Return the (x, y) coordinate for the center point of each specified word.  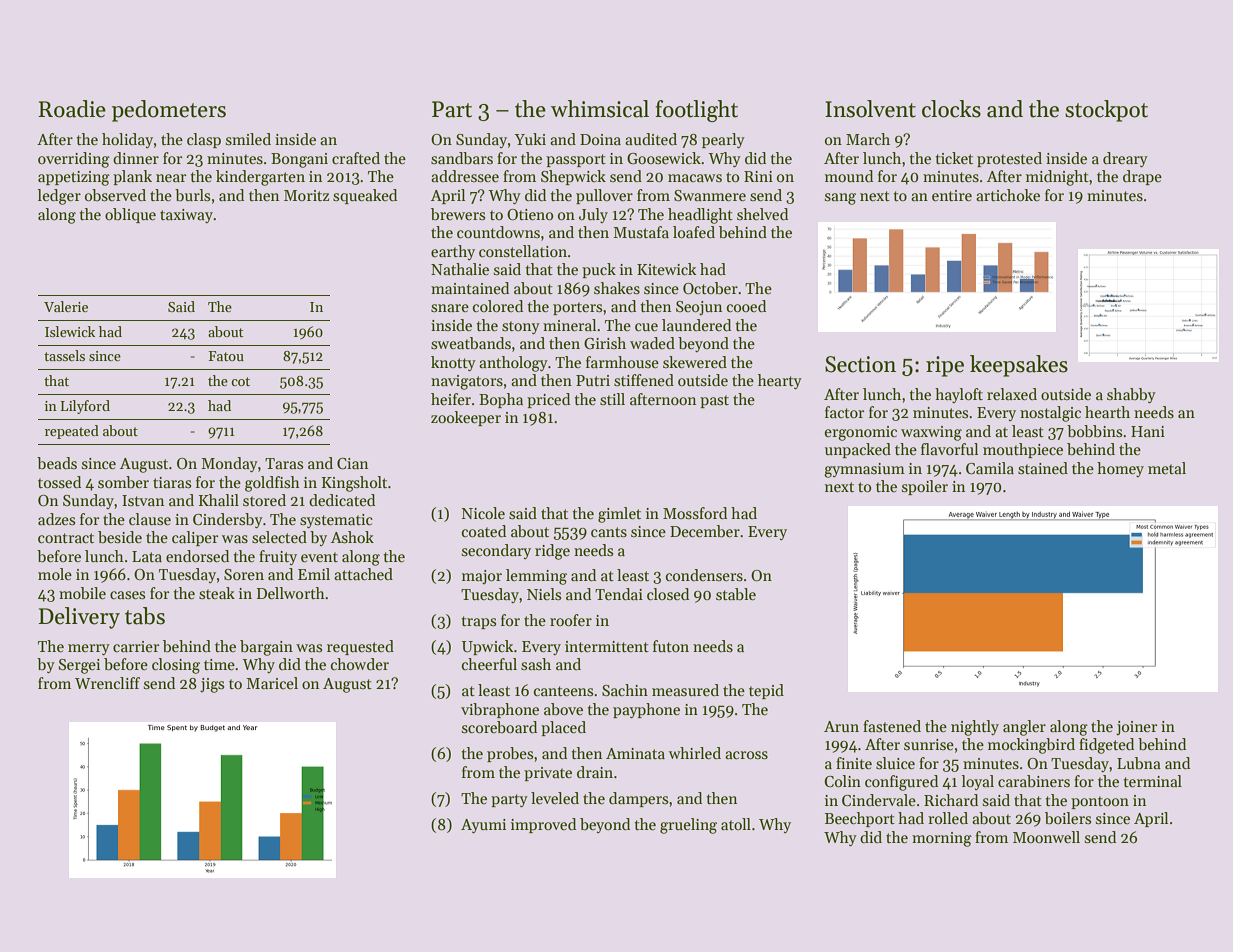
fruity (278, 557)
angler (1024, 728)
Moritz (306, 195)
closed (668, 594)
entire (952, 195)
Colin (842, 781)
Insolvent (870, 109)
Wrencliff (107, 683)
